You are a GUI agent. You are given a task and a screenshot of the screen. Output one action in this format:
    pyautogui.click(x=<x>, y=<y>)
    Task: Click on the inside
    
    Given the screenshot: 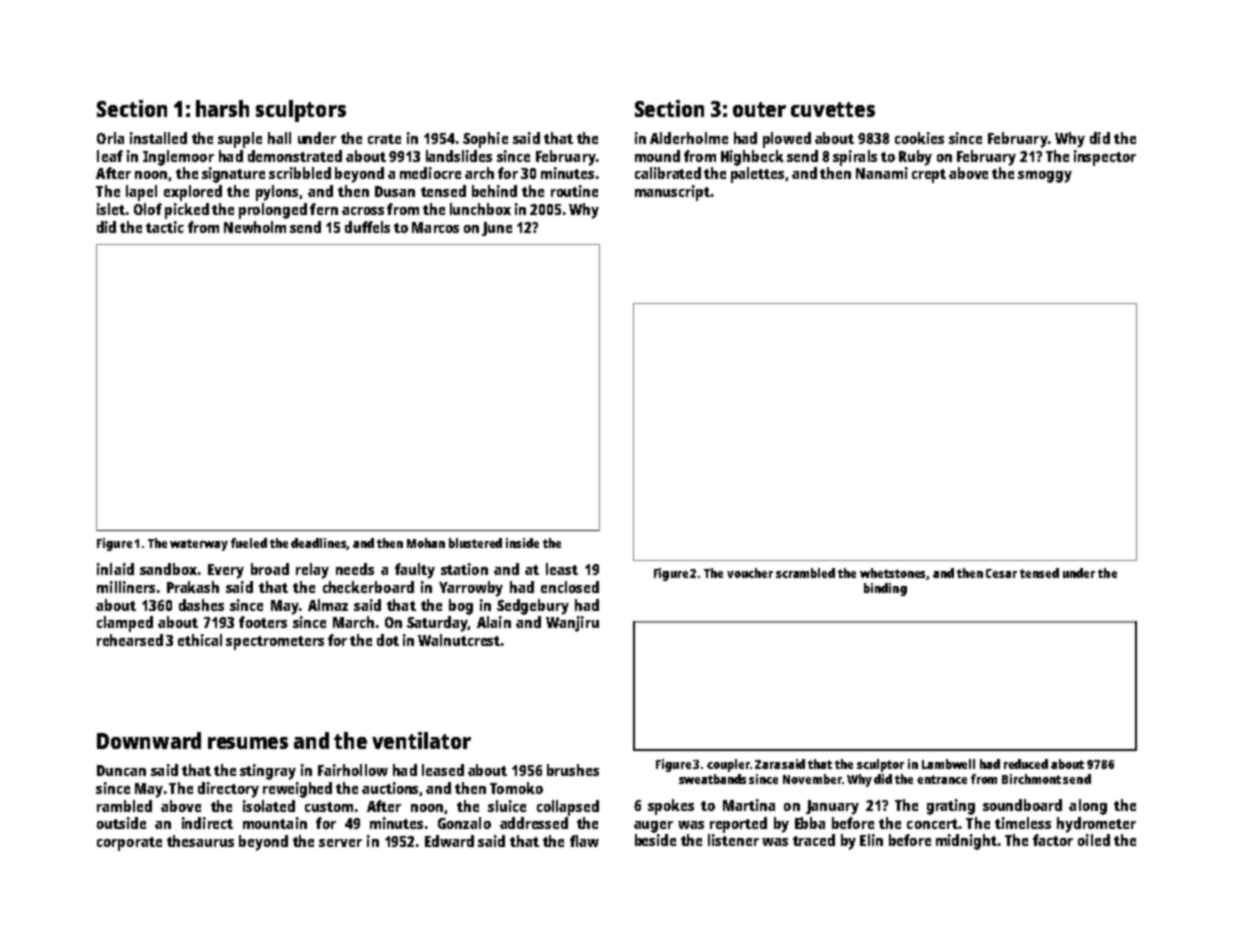 What is the action you would take?
    pyautogui.click(x=522, y=543)
